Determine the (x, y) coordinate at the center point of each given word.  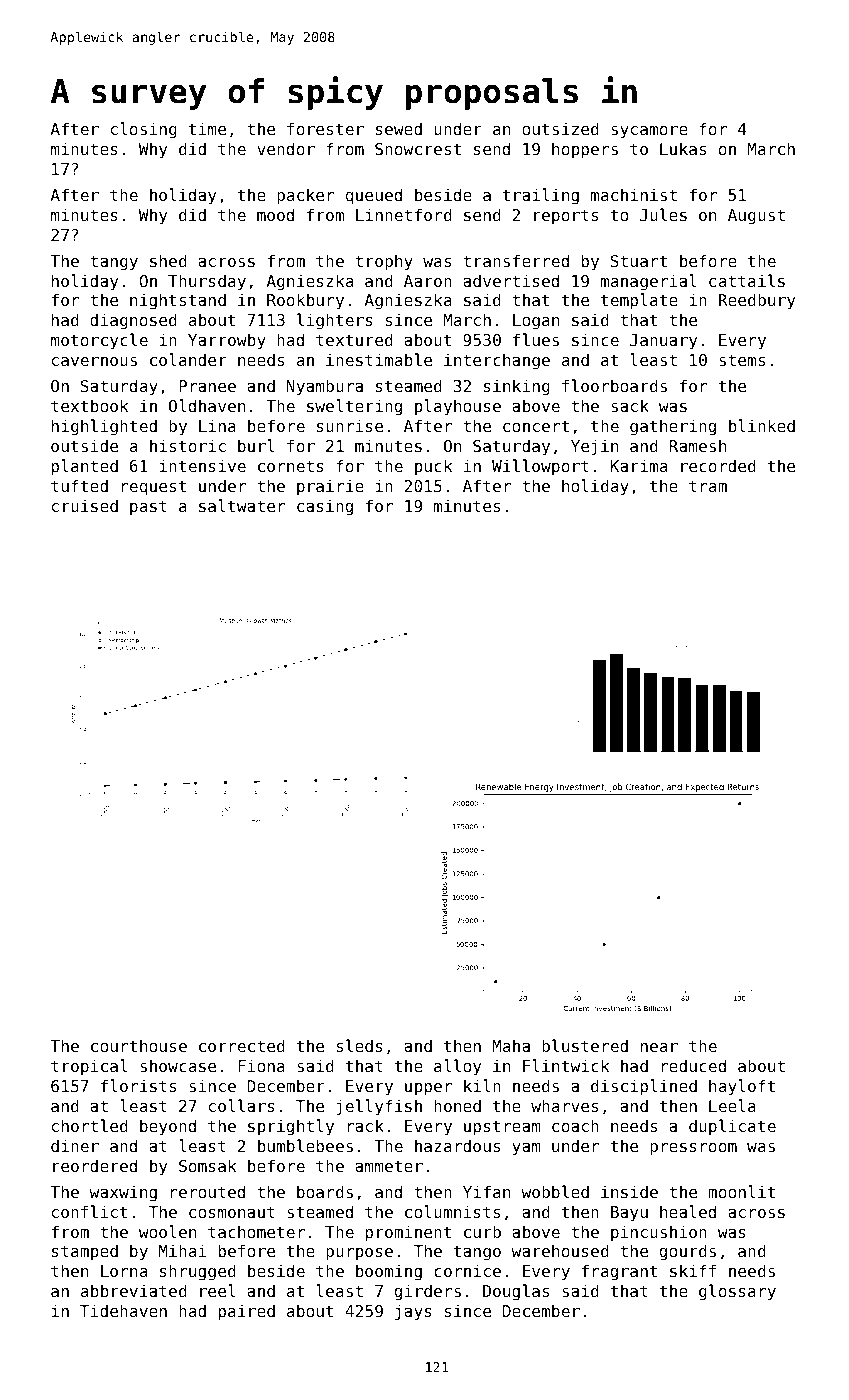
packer (305, 196)
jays (413, 1312)
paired (247, 1312)
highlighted (104, 427)
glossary (737, 1292)
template (639, 301)
